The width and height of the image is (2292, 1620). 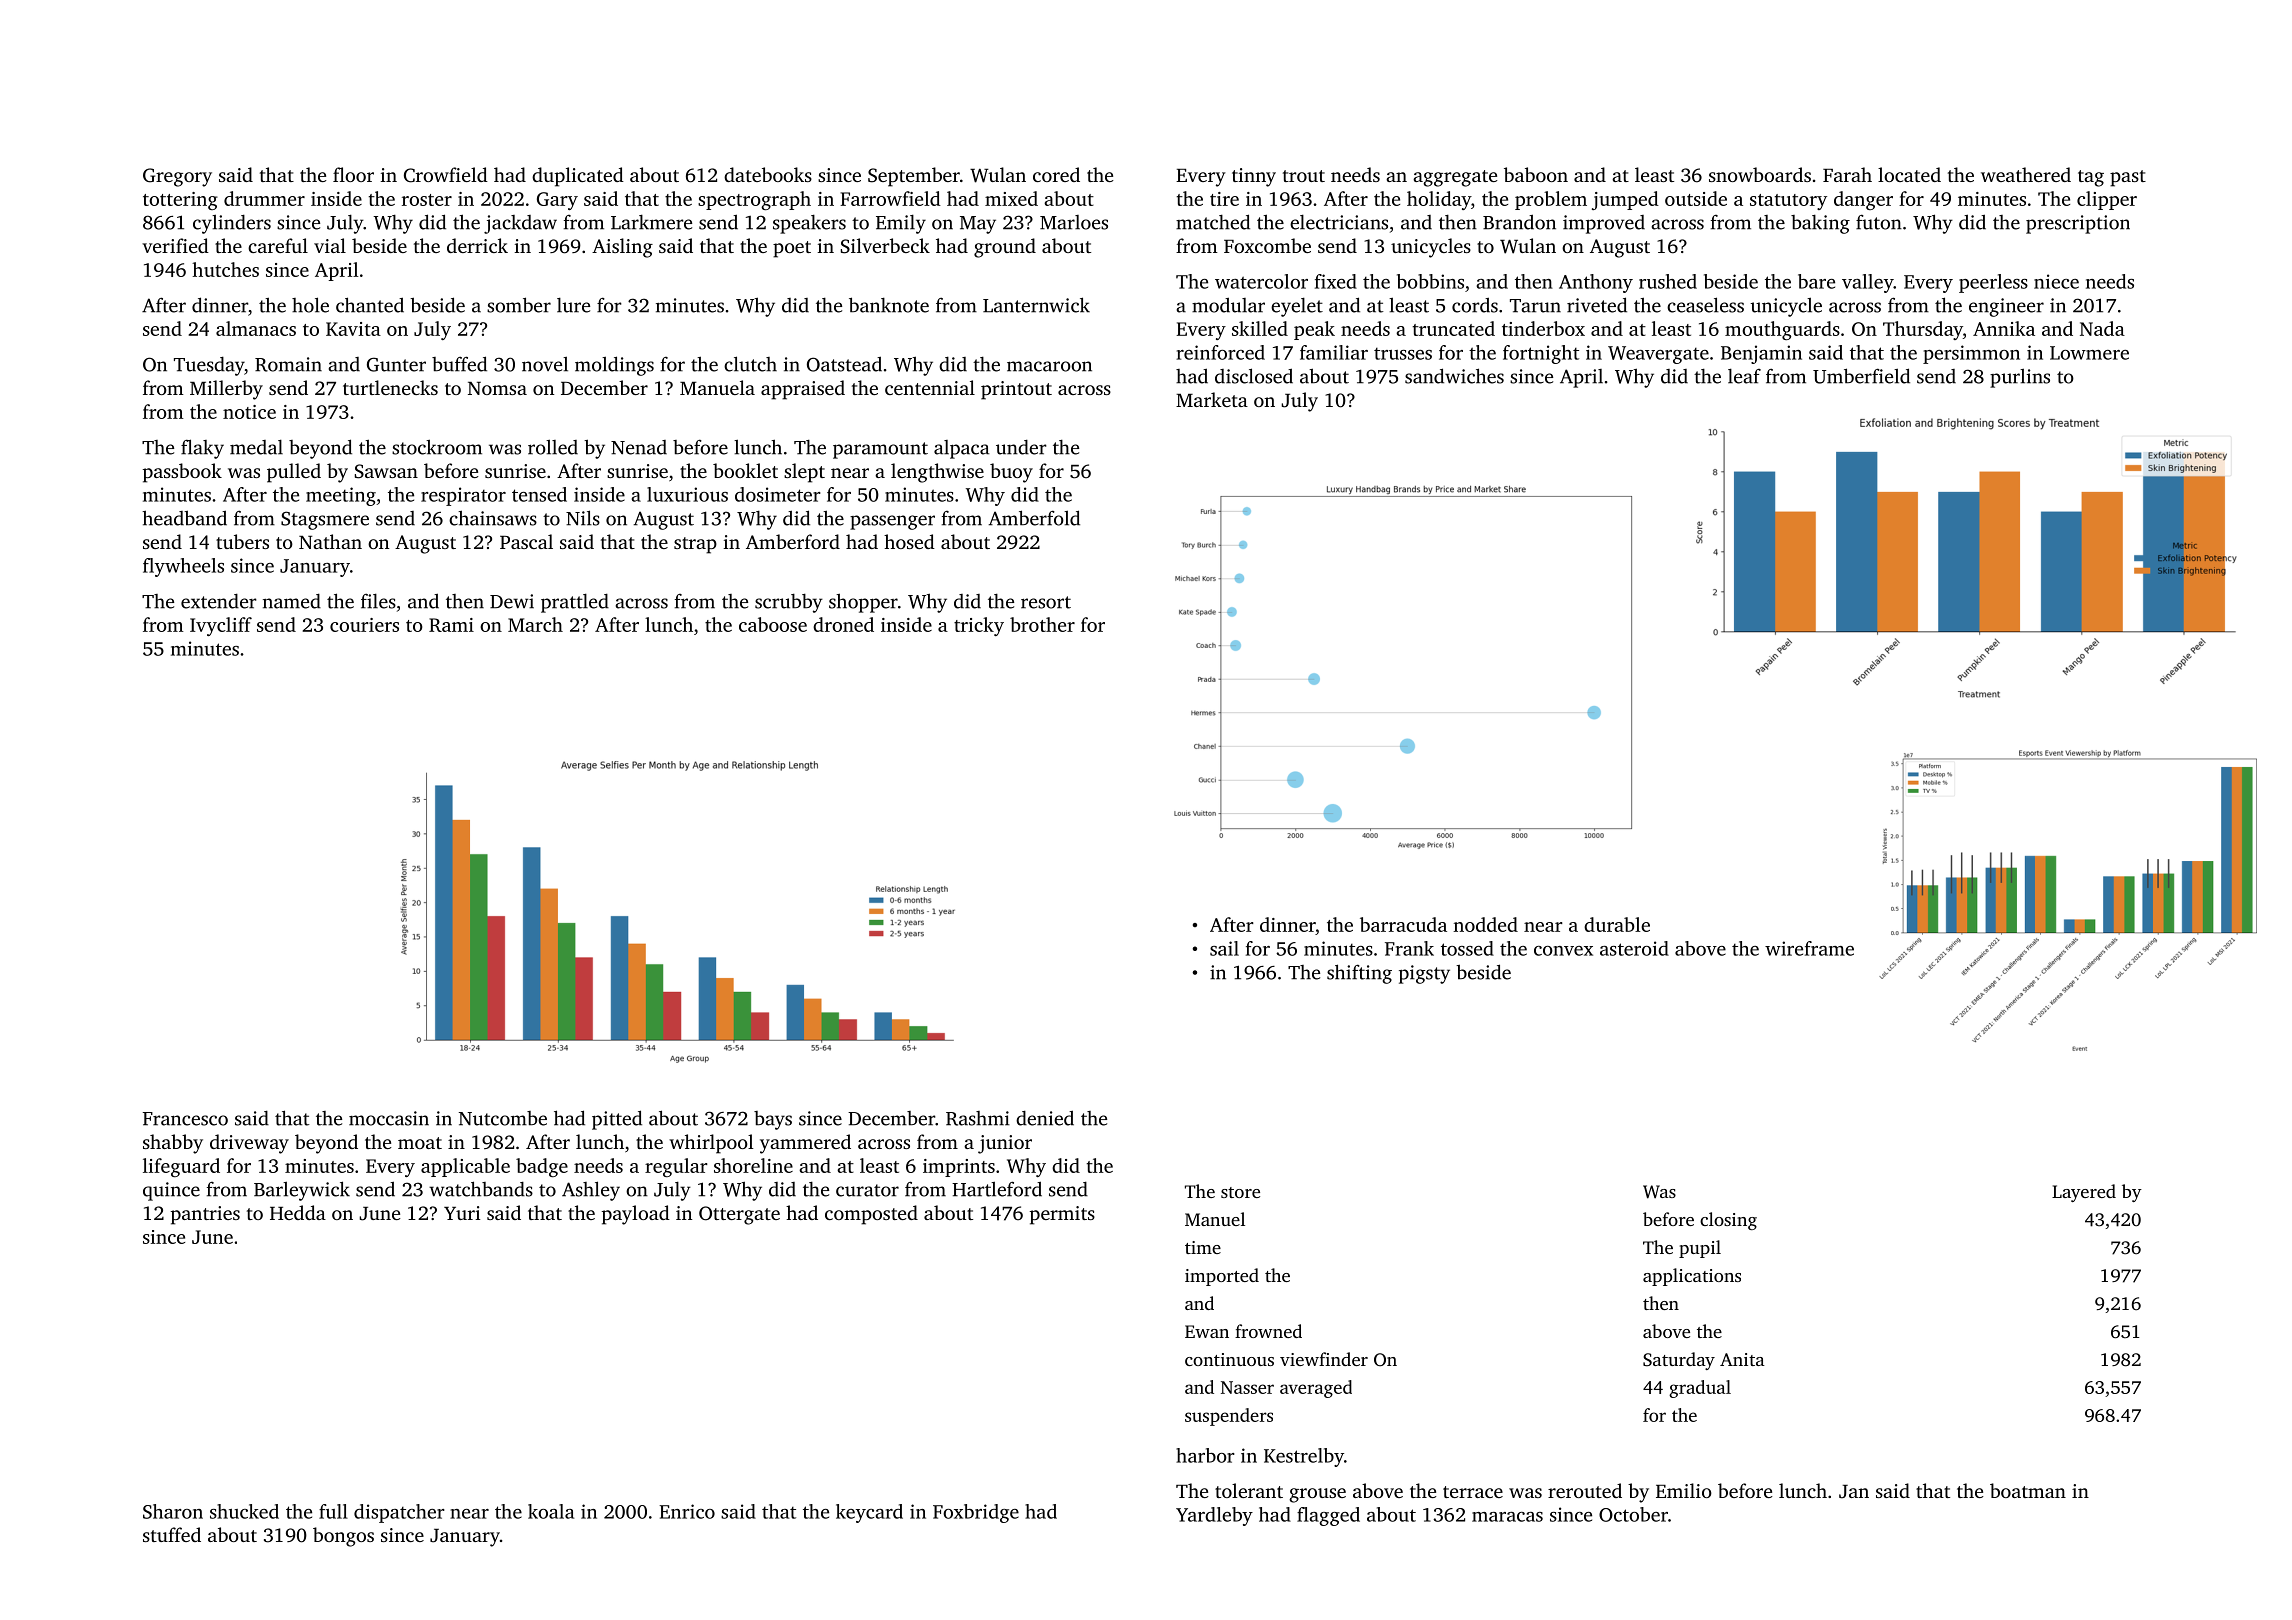 What do you see at coordinates (1224, 948) in the image?
I see `sail` at bounding box center [1224, 948].
